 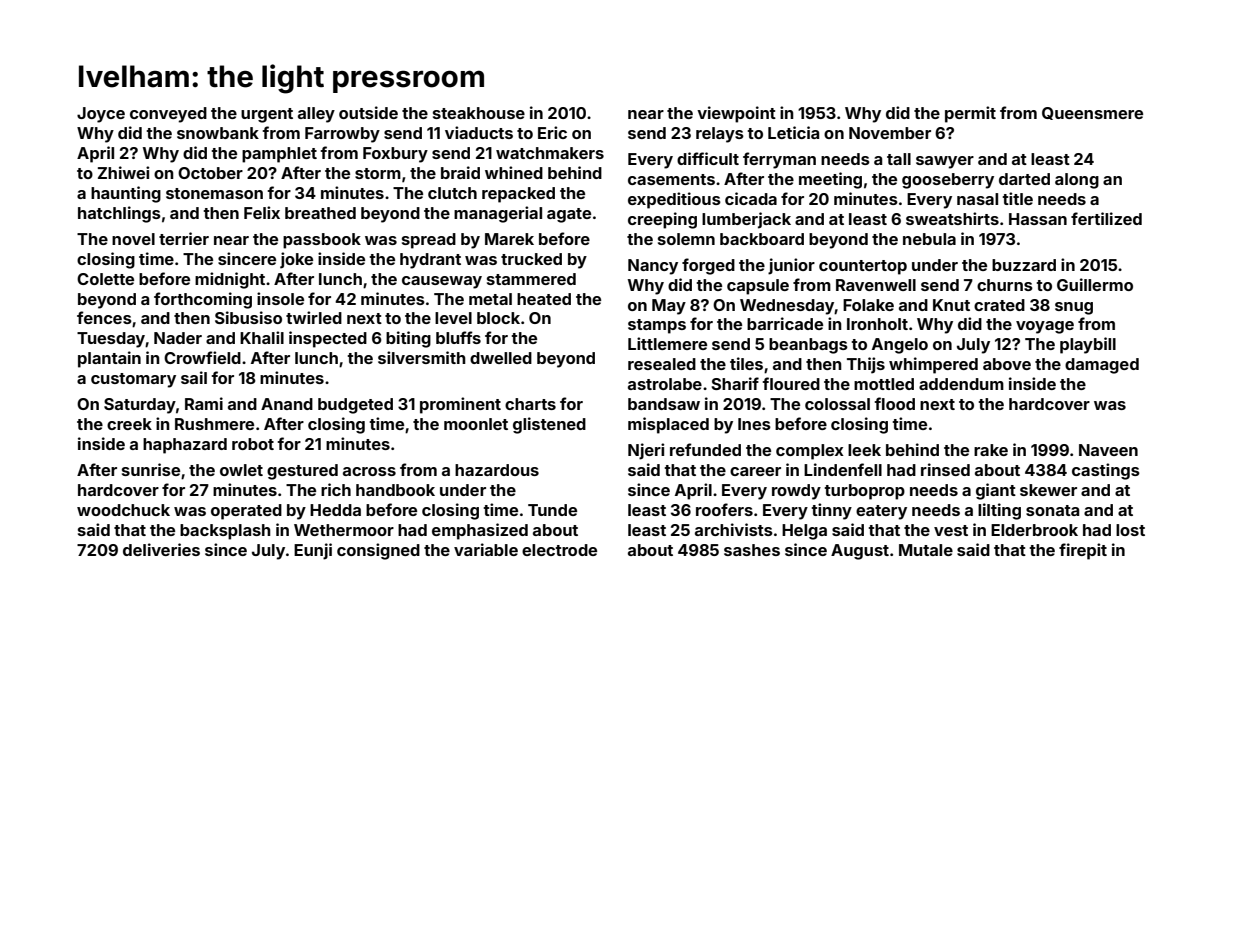 I want to click on Guillermo, so click(x=1095, y=284).
